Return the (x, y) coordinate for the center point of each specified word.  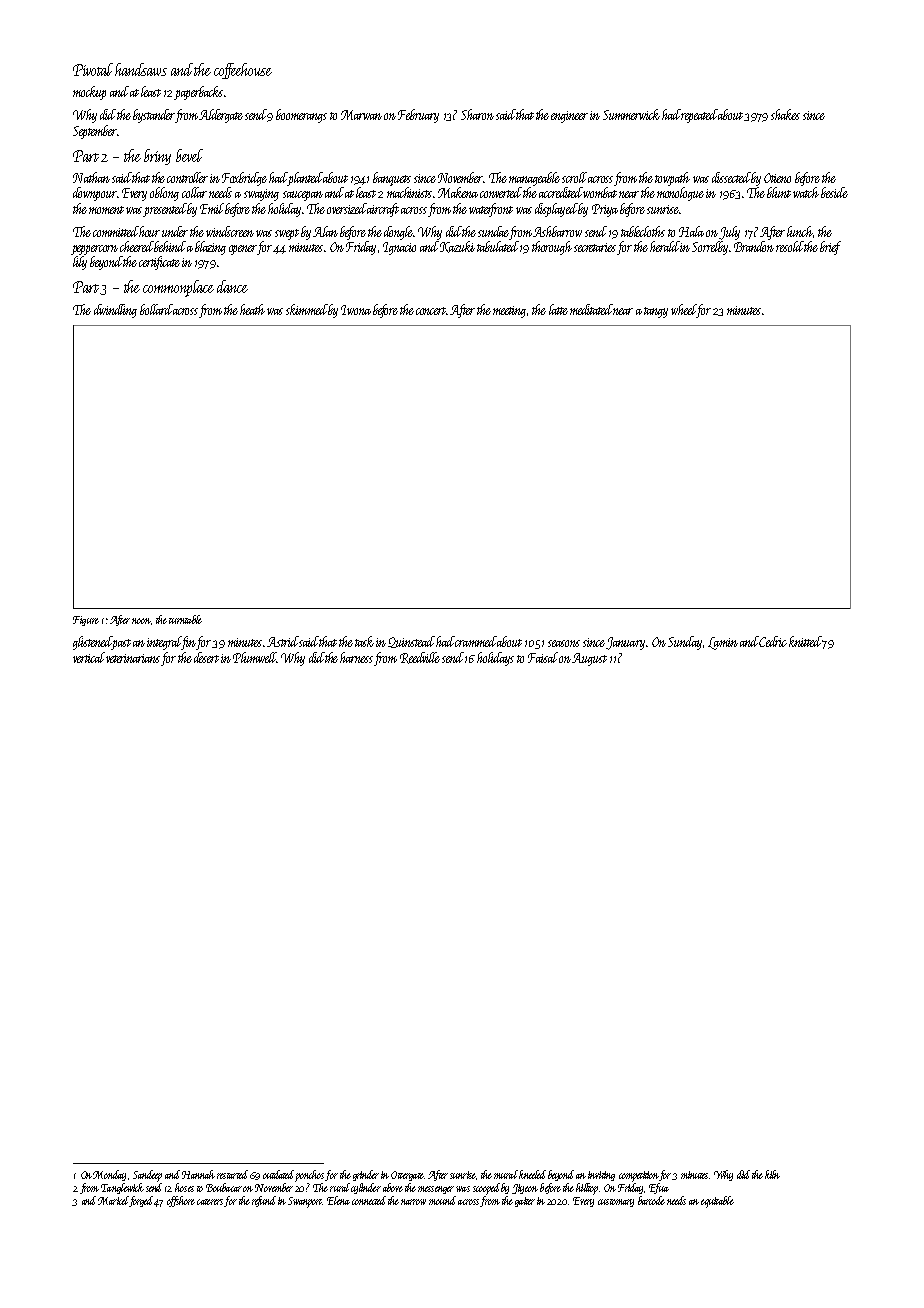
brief (830, 248)
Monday (109, 1175)
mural (506, 1174)
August (589, 659)
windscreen (230, 231)
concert (431, 311)
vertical (89, 657)
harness (356, 657)
